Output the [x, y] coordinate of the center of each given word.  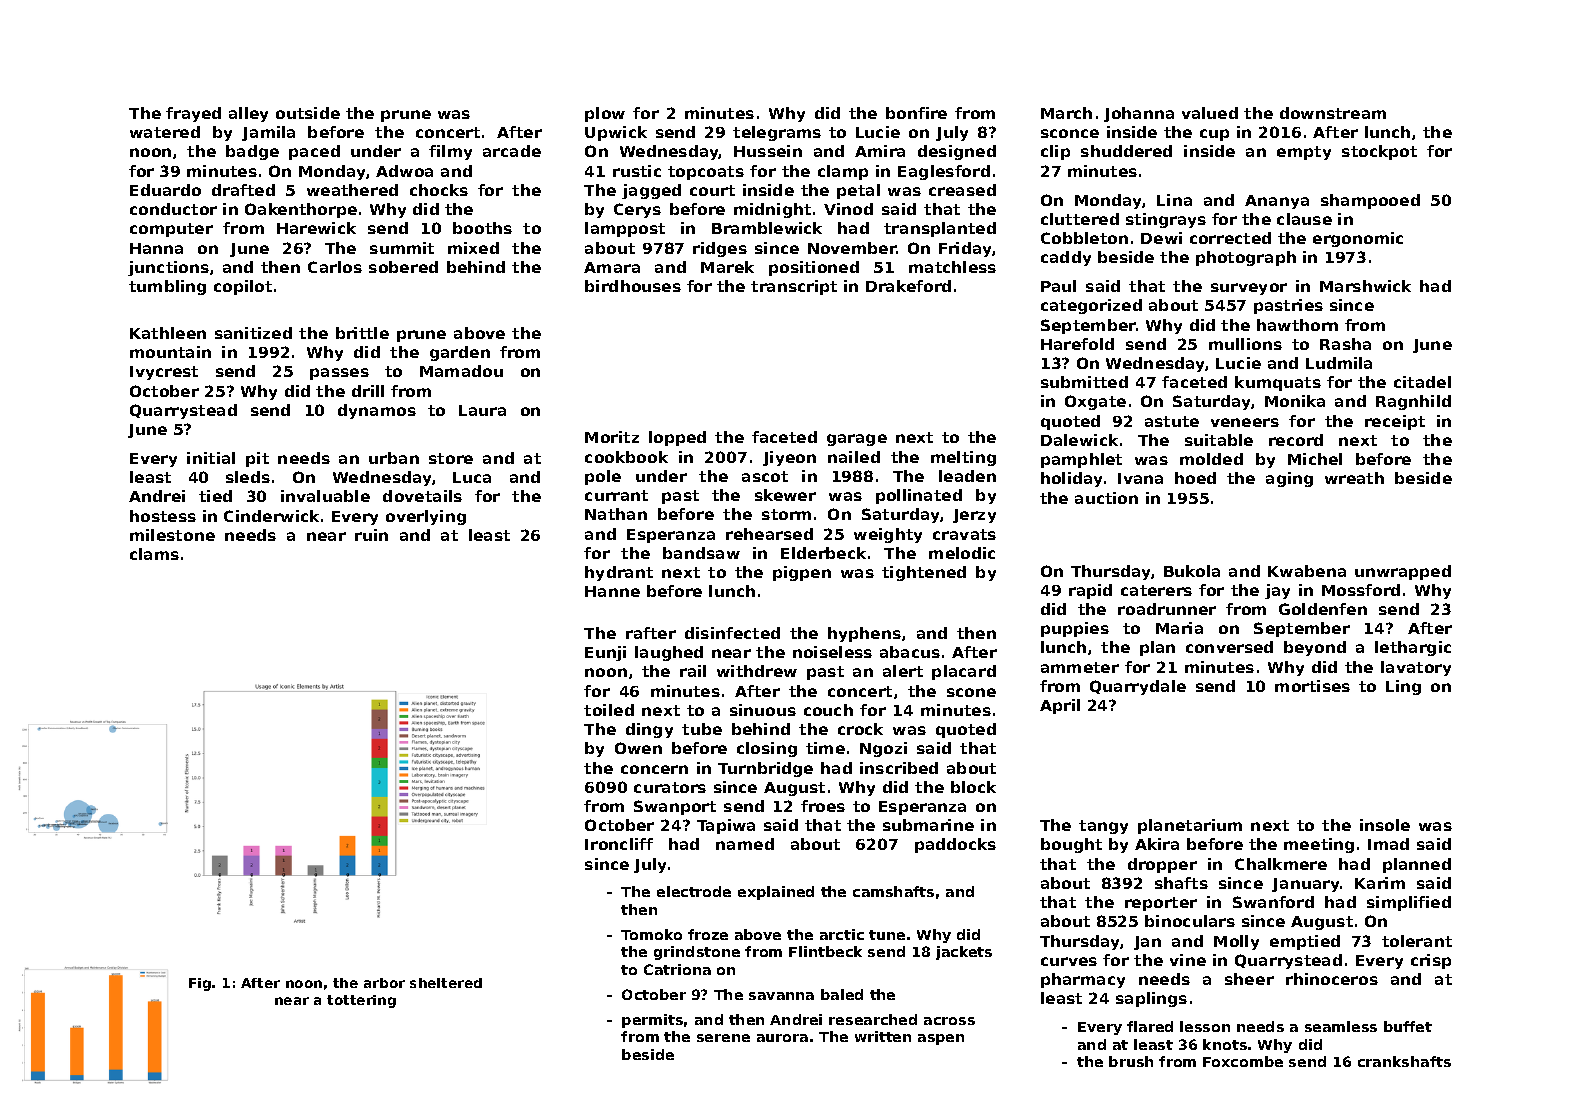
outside [308, 113]
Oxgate [1095, 402]
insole [1385, 825]
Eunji [605, 653]
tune [887, 935]
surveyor [1249, 289]
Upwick [616, 133]
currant [616, 495]
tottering [361, 1001]
